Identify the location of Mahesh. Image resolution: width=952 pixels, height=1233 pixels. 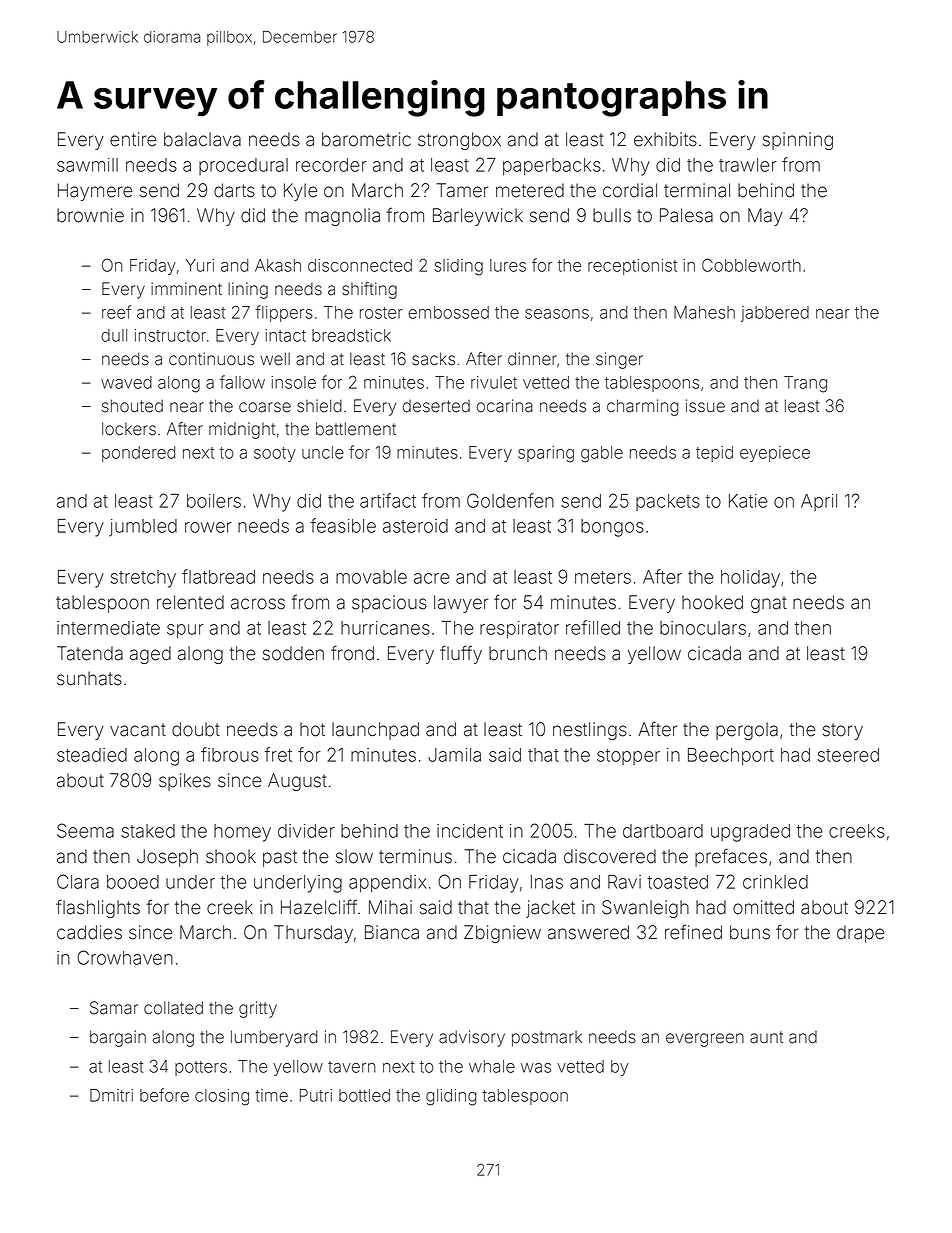
(704, 312).
